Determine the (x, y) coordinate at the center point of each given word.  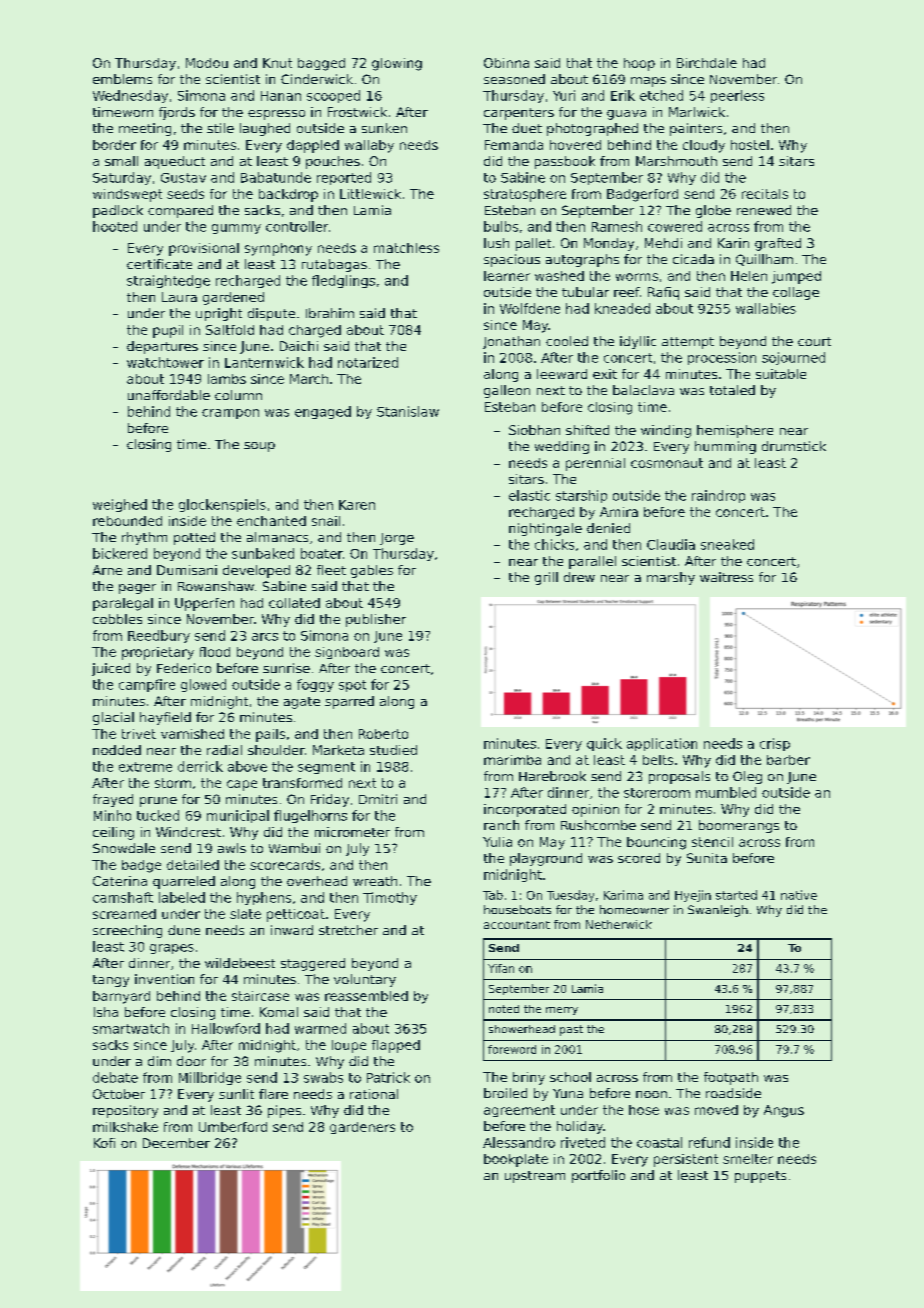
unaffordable (169, 395)
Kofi (104, 1143)
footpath (731, 1078)
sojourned (793, 358)
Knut (277, 63)
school (570, 1077)
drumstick (794, 446)
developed (256, 571)
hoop (639, 64)
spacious (512, 260)
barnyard (121, 997)
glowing (397, 64)
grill (546, 578)
